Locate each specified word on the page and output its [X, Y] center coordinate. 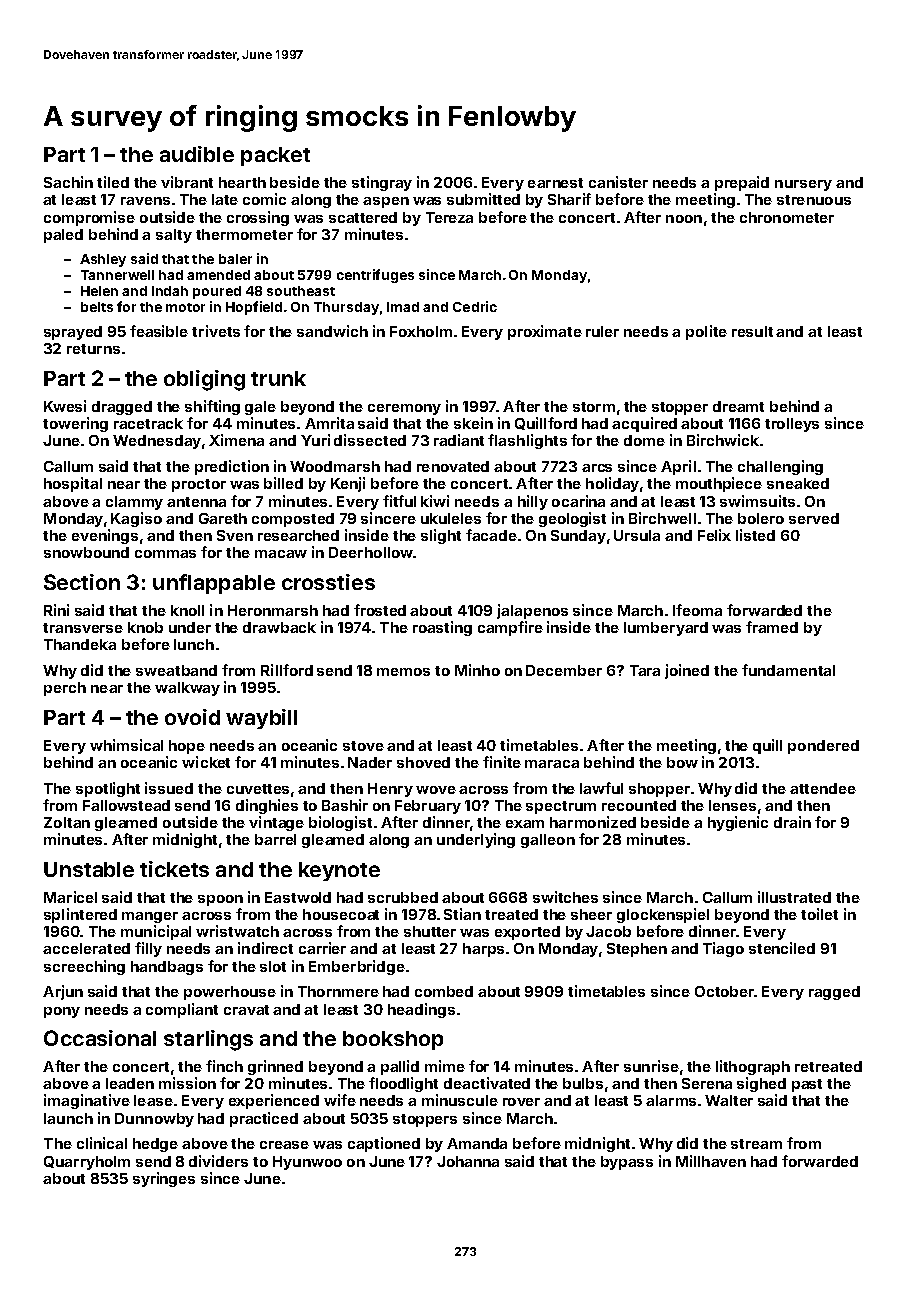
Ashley [103, 260]
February [428, 807]
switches [565, 897]
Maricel [70, 897]
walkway [187, 689]
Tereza [449, 217]
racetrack [148, 423]
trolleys [792, 425]
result [752, 331]
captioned [384, 1144]
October [724, 991]
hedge [155, 1145]
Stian [462, 914]
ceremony [404, 409]
